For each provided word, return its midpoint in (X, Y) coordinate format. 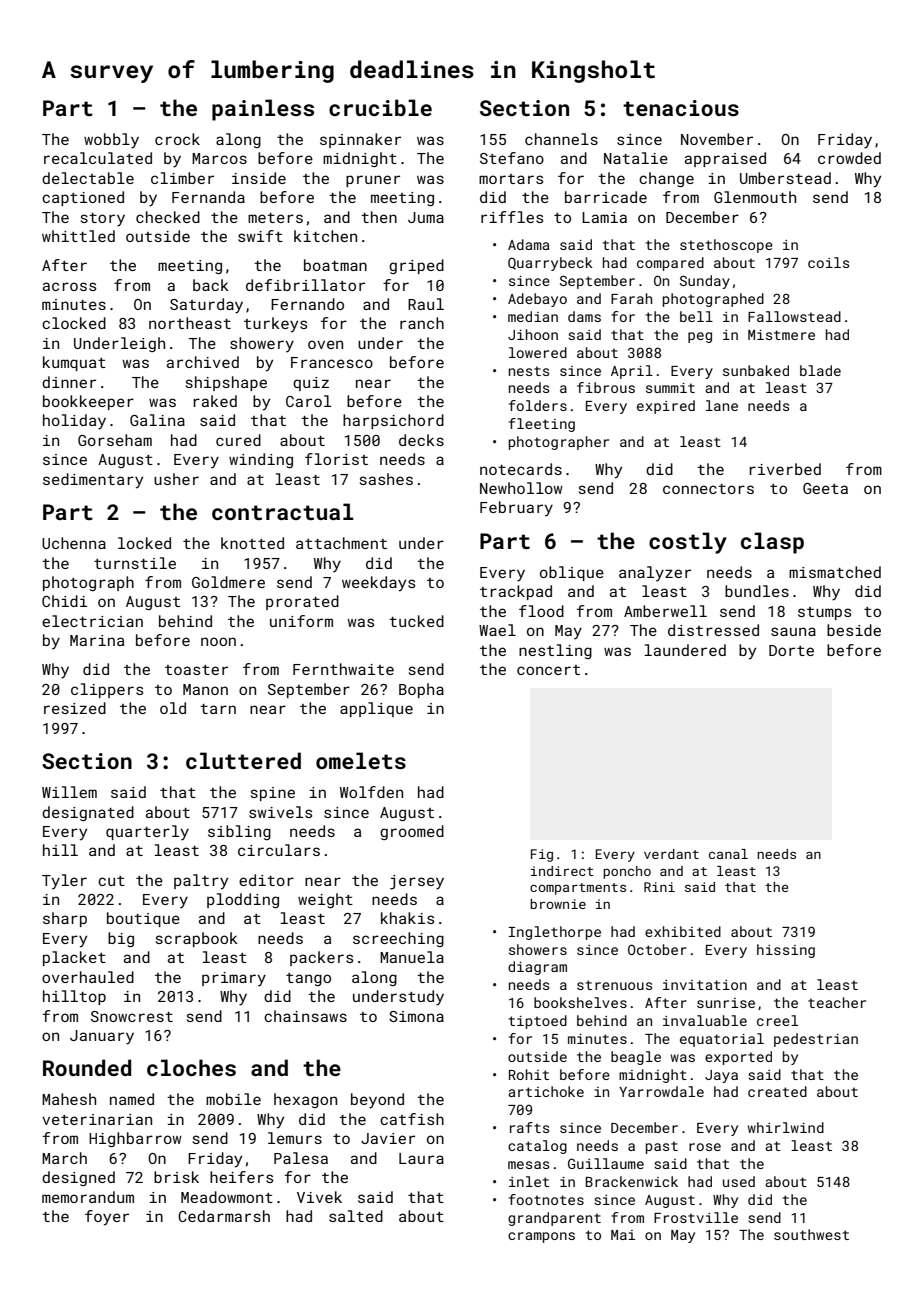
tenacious (681, 108)
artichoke (546, 1091)
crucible (380, 107)
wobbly (111, 141)
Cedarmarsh (224, 1216)
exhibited (683, 931)
